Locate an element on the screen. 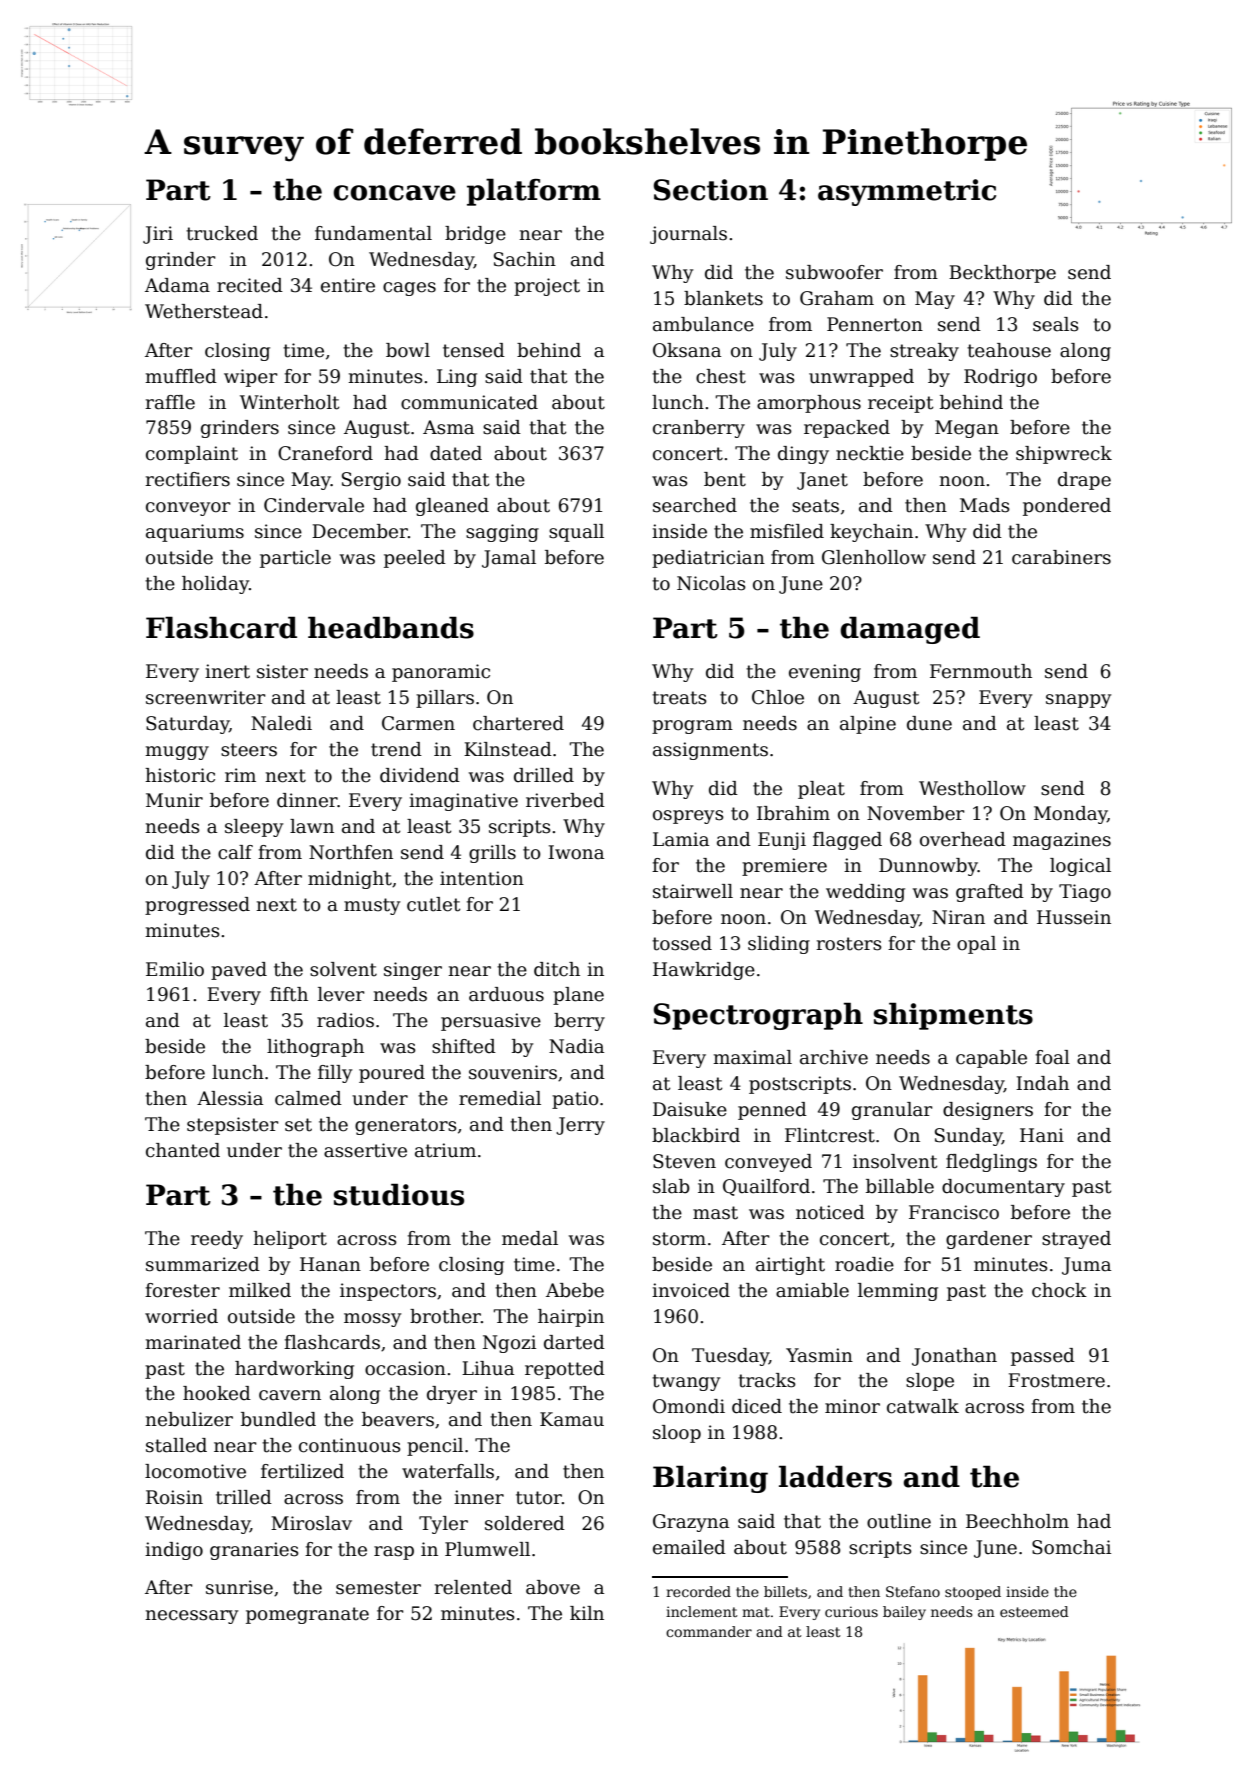 The height and width of the screenshot is (1778, 1257). evening is located at coordinates (825, 673).
